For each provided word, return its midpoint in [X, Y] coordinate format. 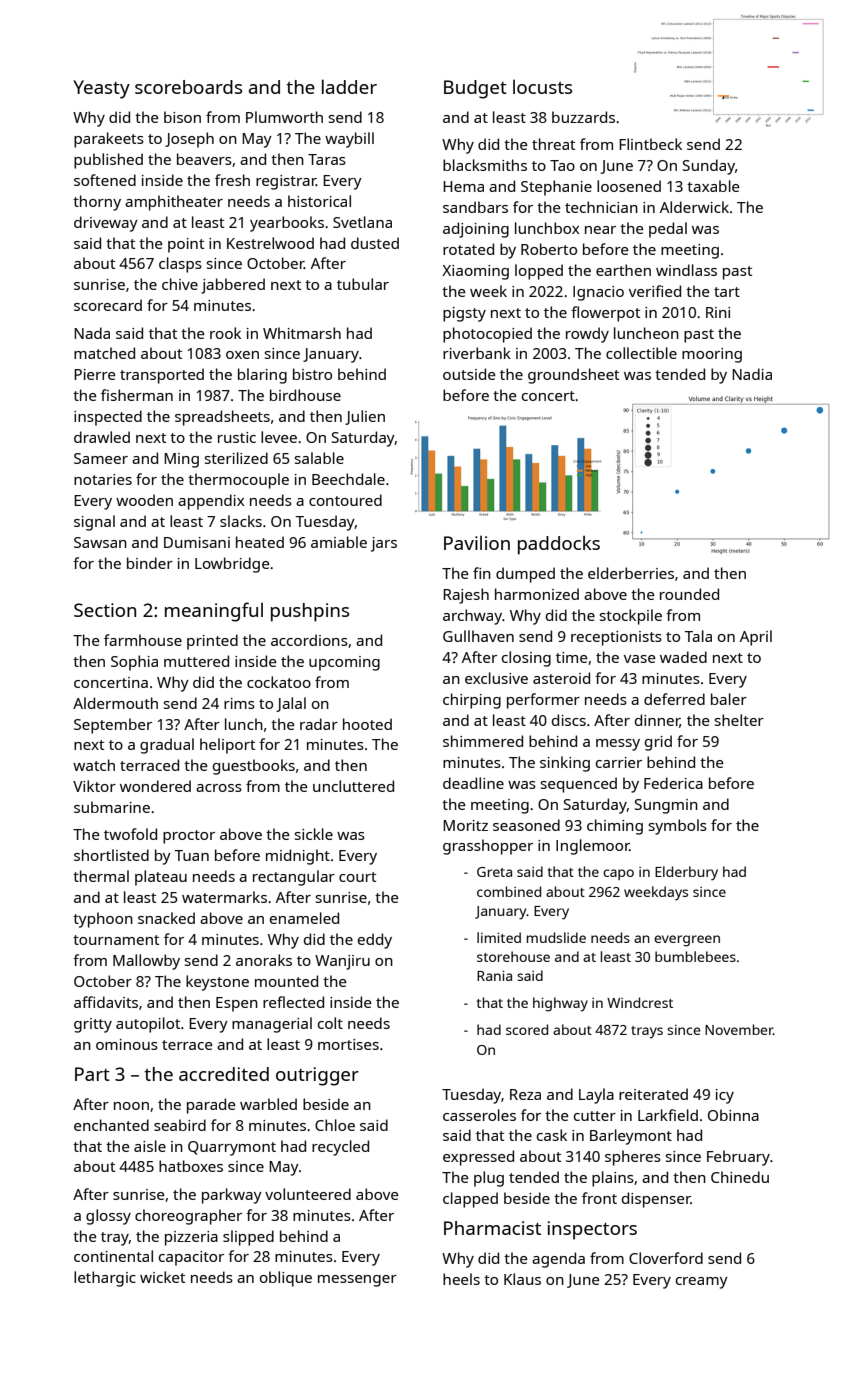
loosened [629, 186]
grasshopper [488, 847]
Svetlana [362, 222]
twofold [130, 834]
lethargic [105, 1279]
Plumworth [284, 117]
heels [461, 1279]
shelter [739, 720]
